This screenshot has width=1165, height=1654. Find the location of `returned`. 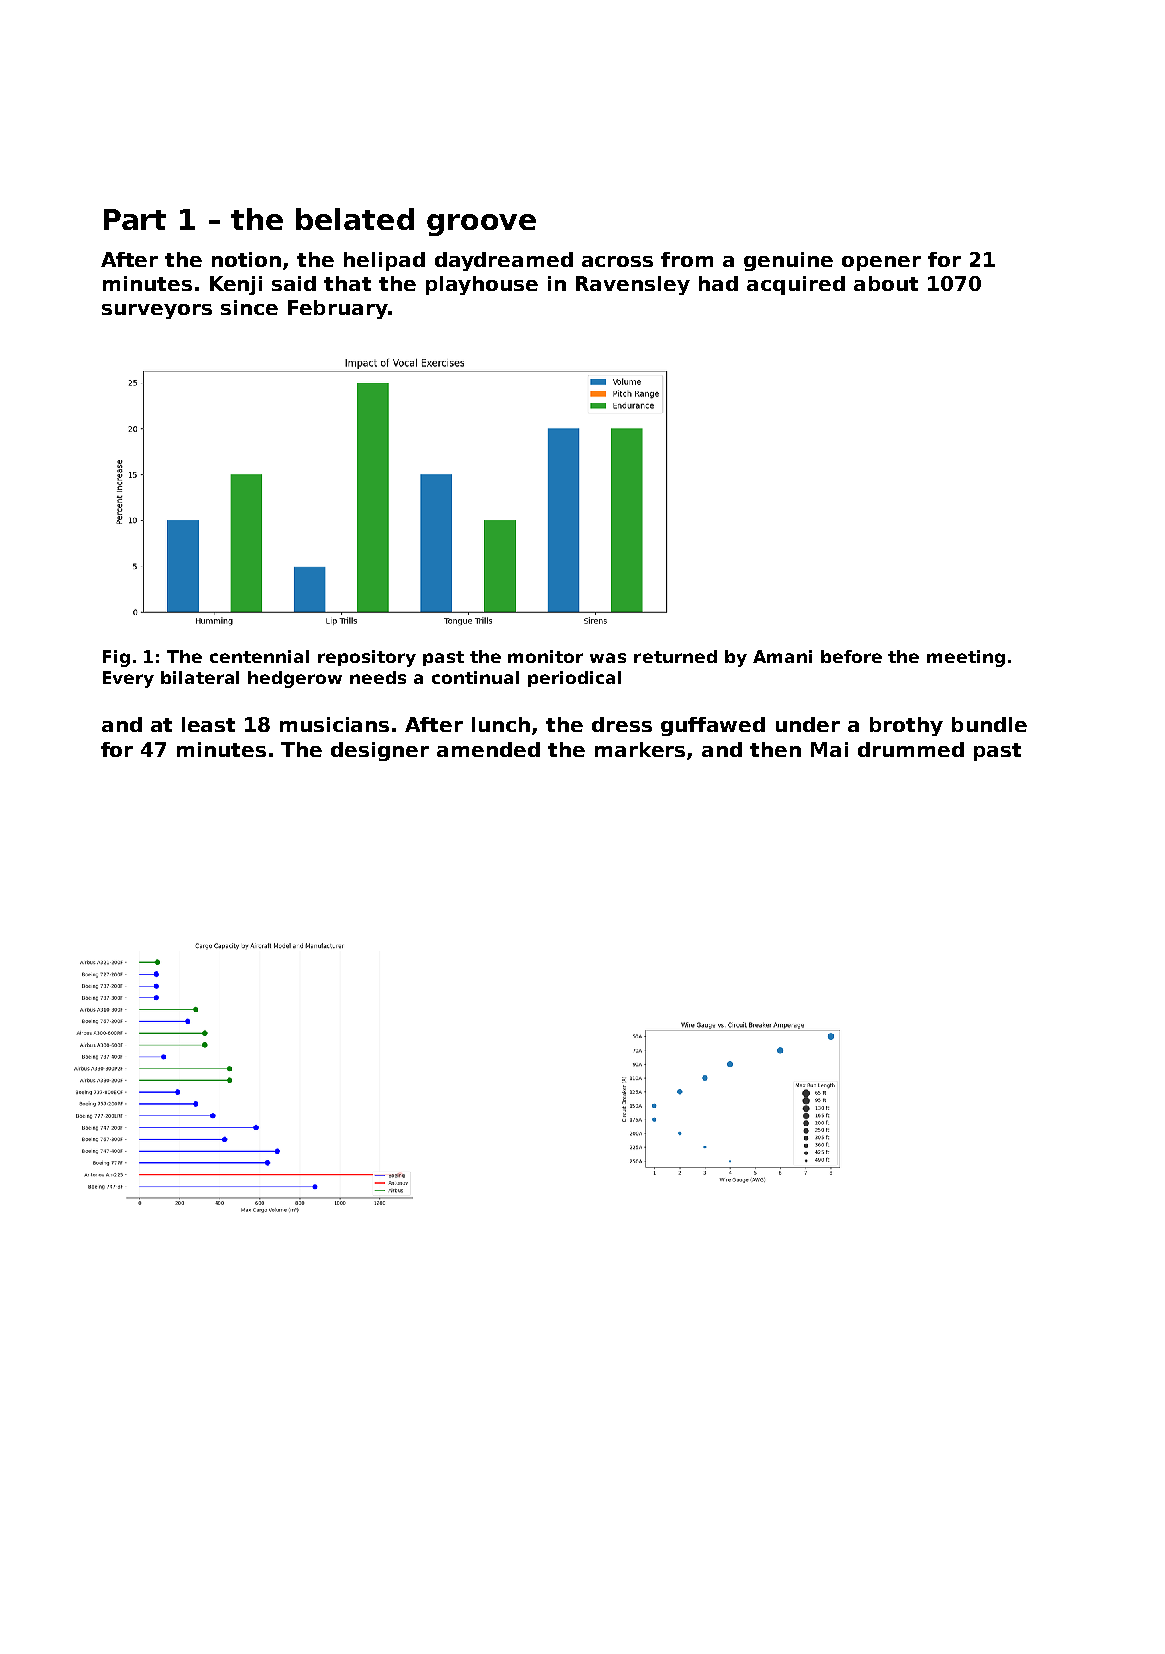

returned is located at coordinates (675, 656).
